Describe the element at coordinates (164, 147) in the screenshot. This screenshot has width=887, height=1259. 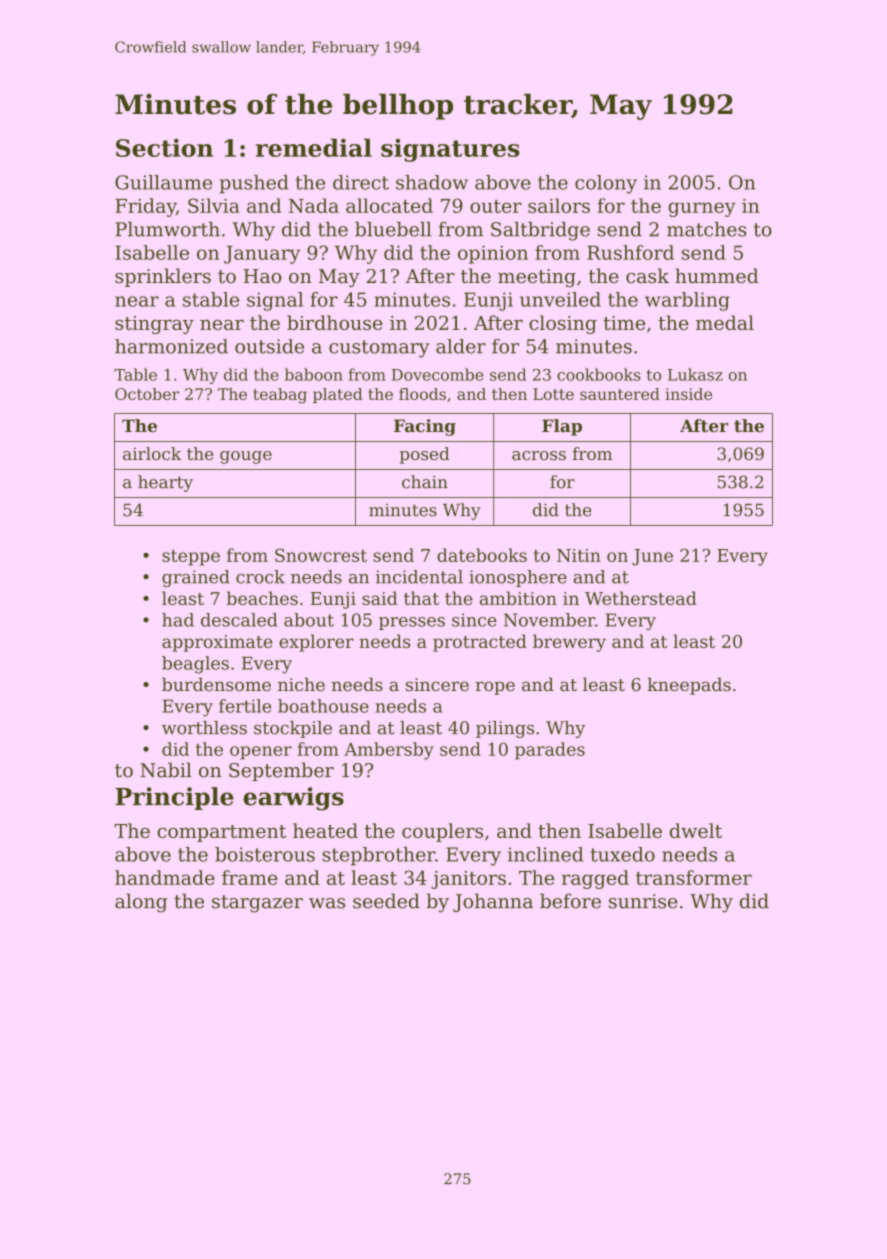
I see `Section` at that location.
